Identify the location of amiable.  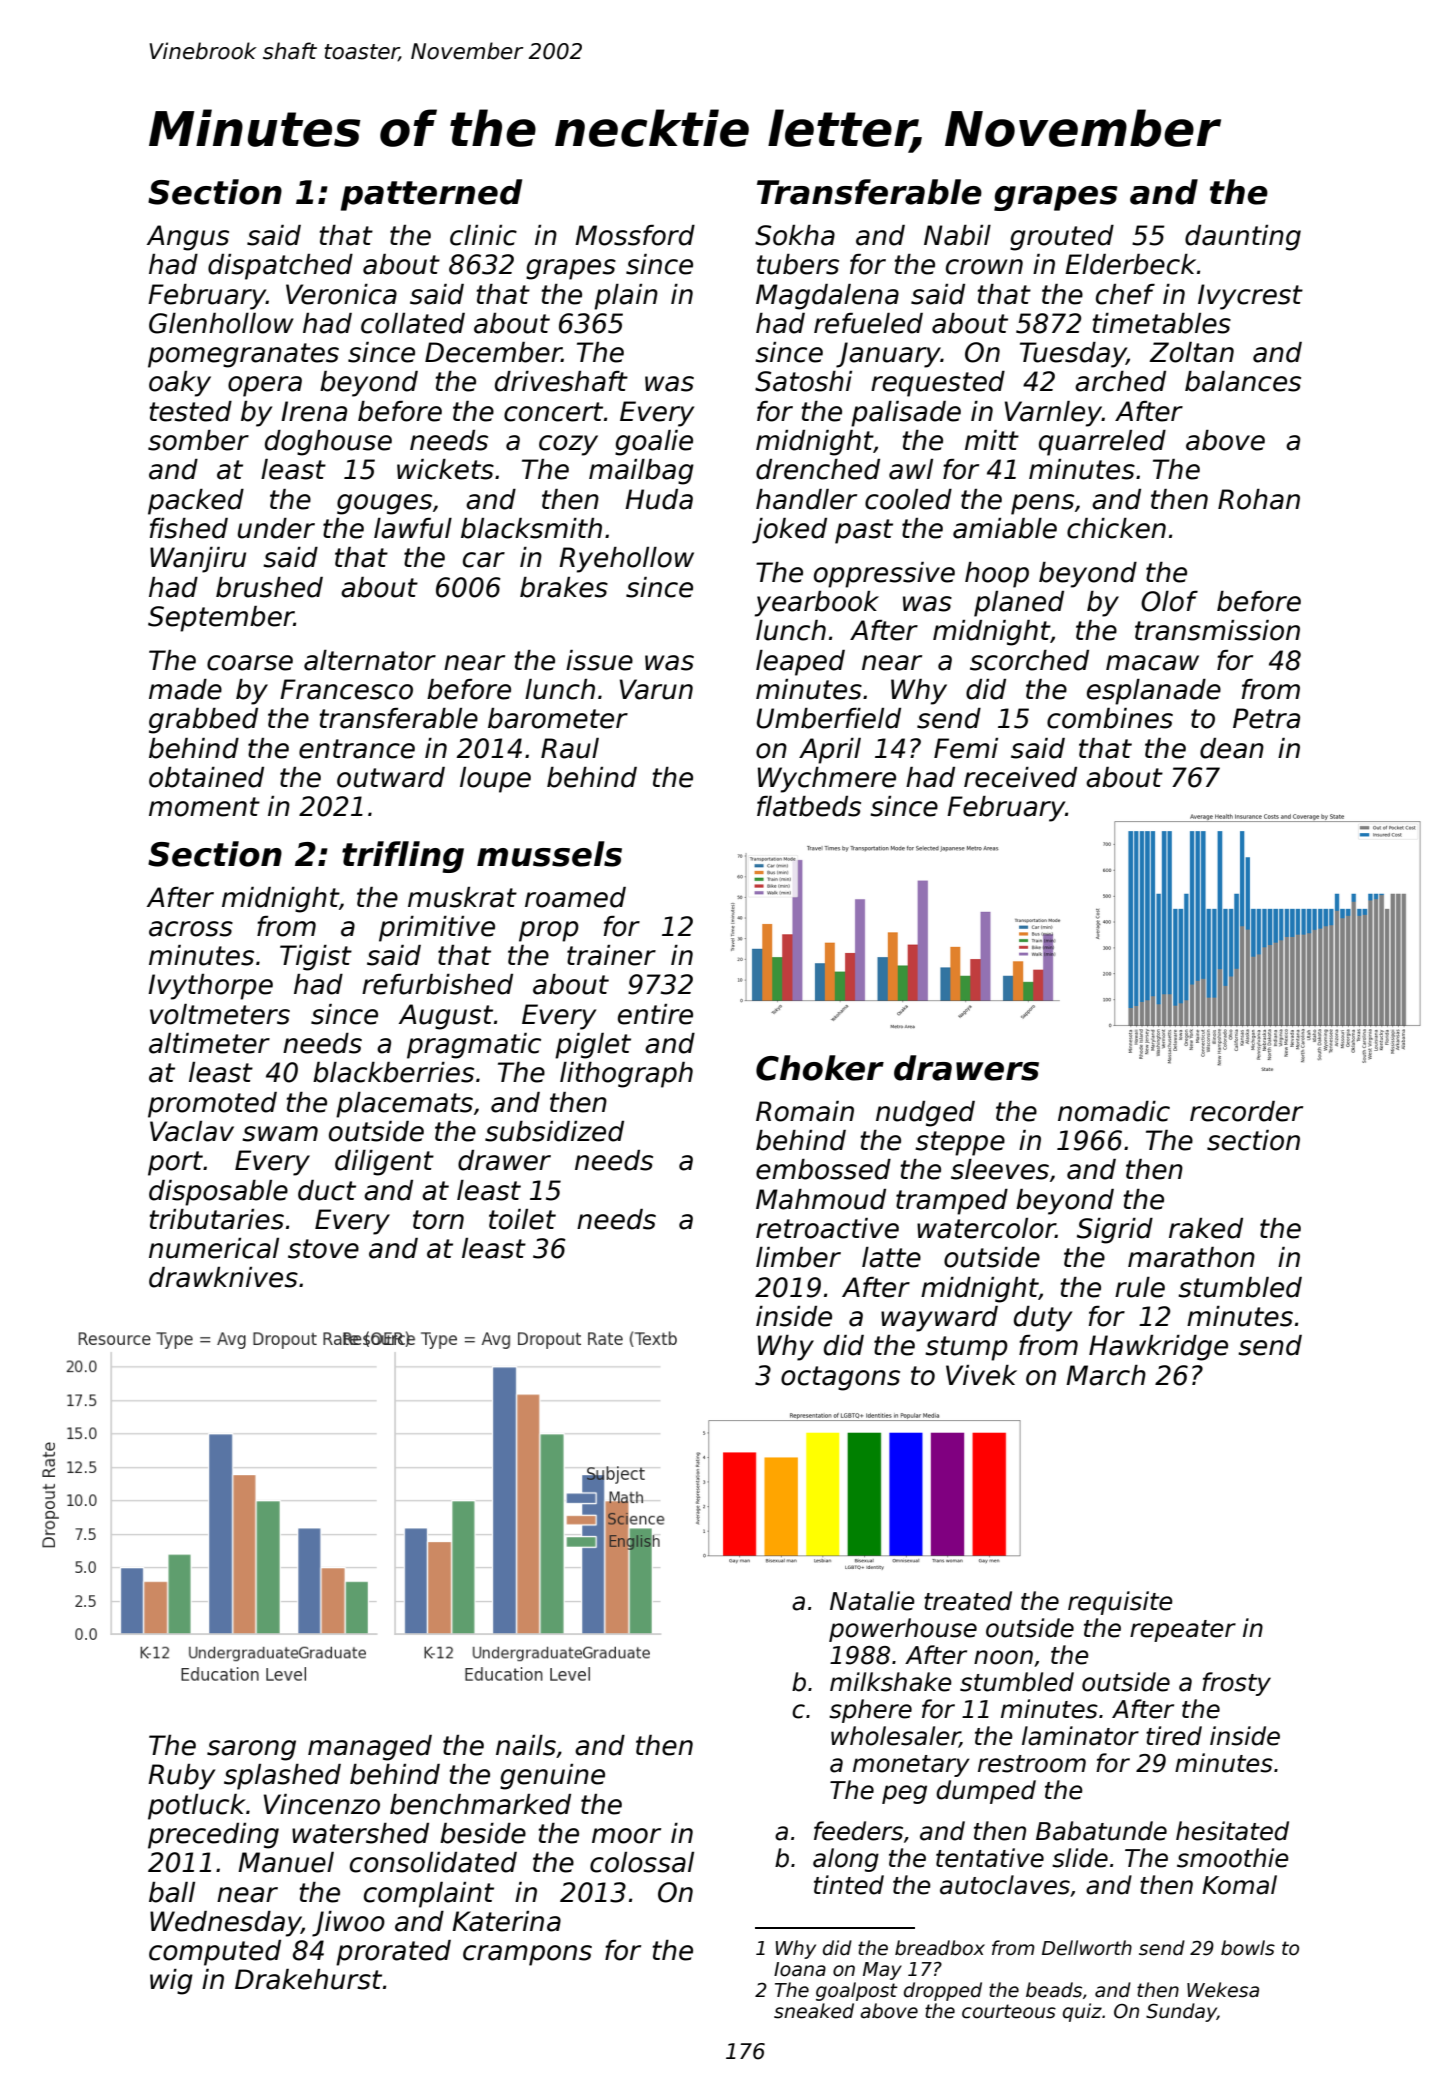
(1005, 528).
